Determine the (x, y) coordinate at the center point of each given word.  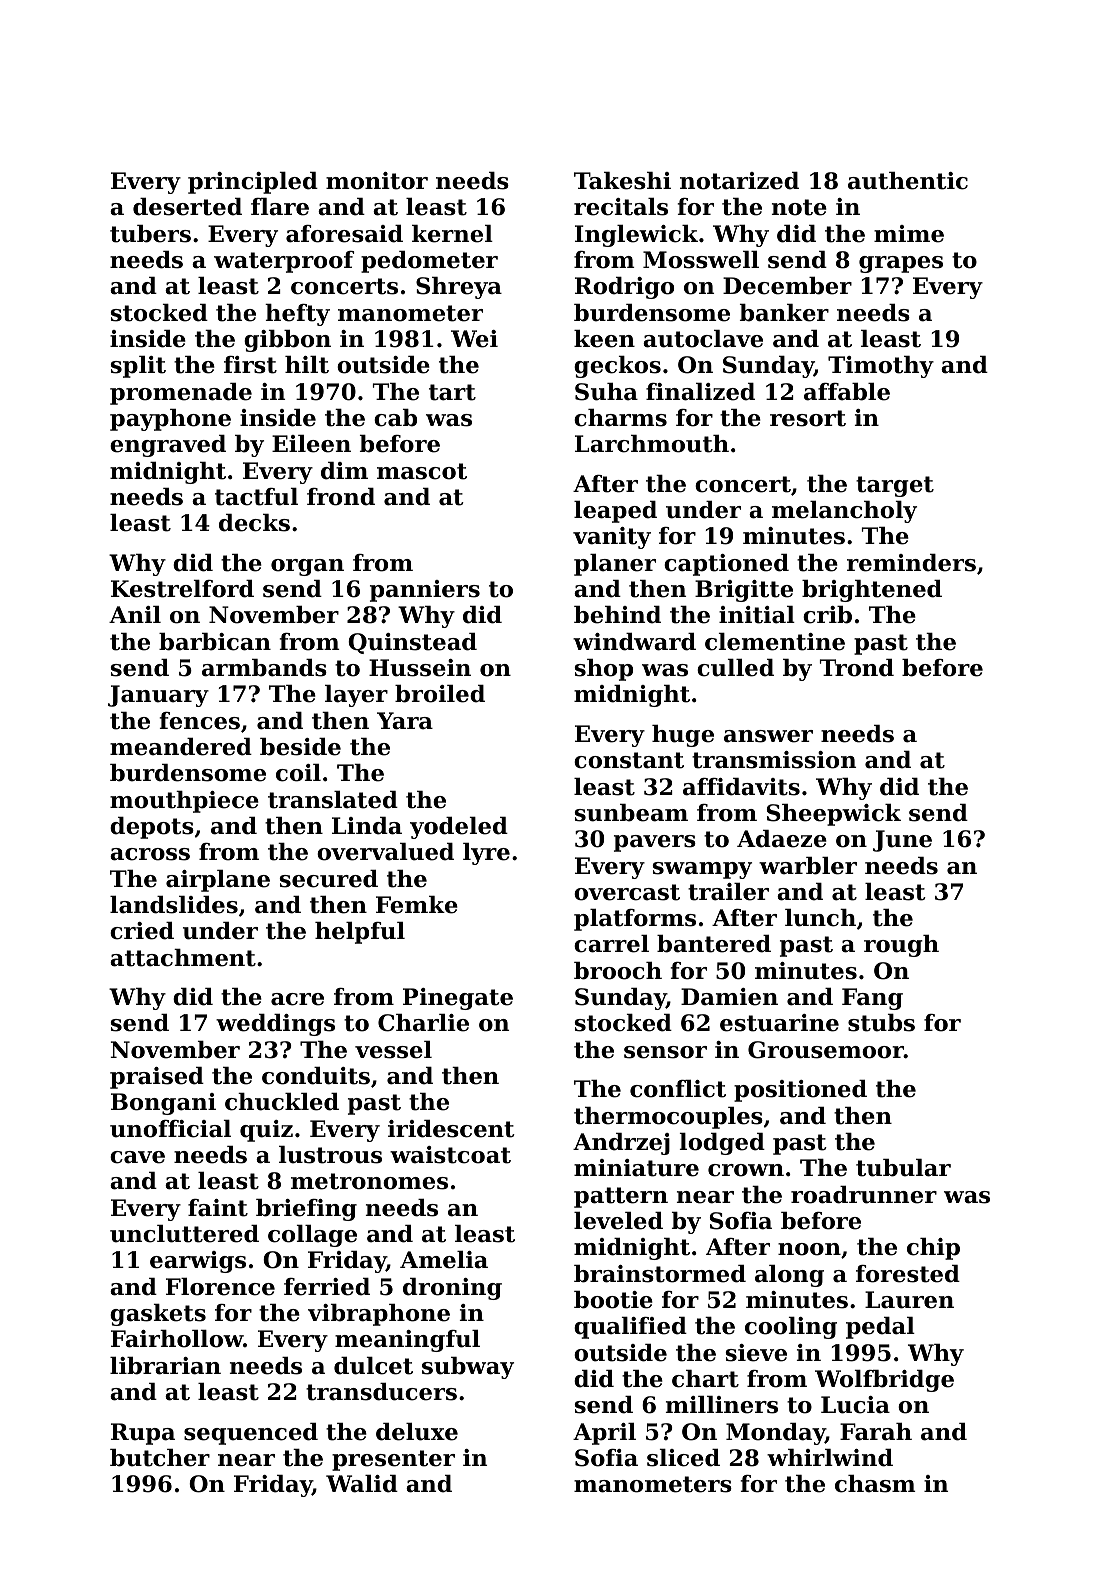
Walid (362, 1484)
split (138, 367)
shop (603, 670)
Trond (857, 668)
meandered (181, 747)
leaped (615, 512)
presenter (393, 1460)
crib (827, 615)
